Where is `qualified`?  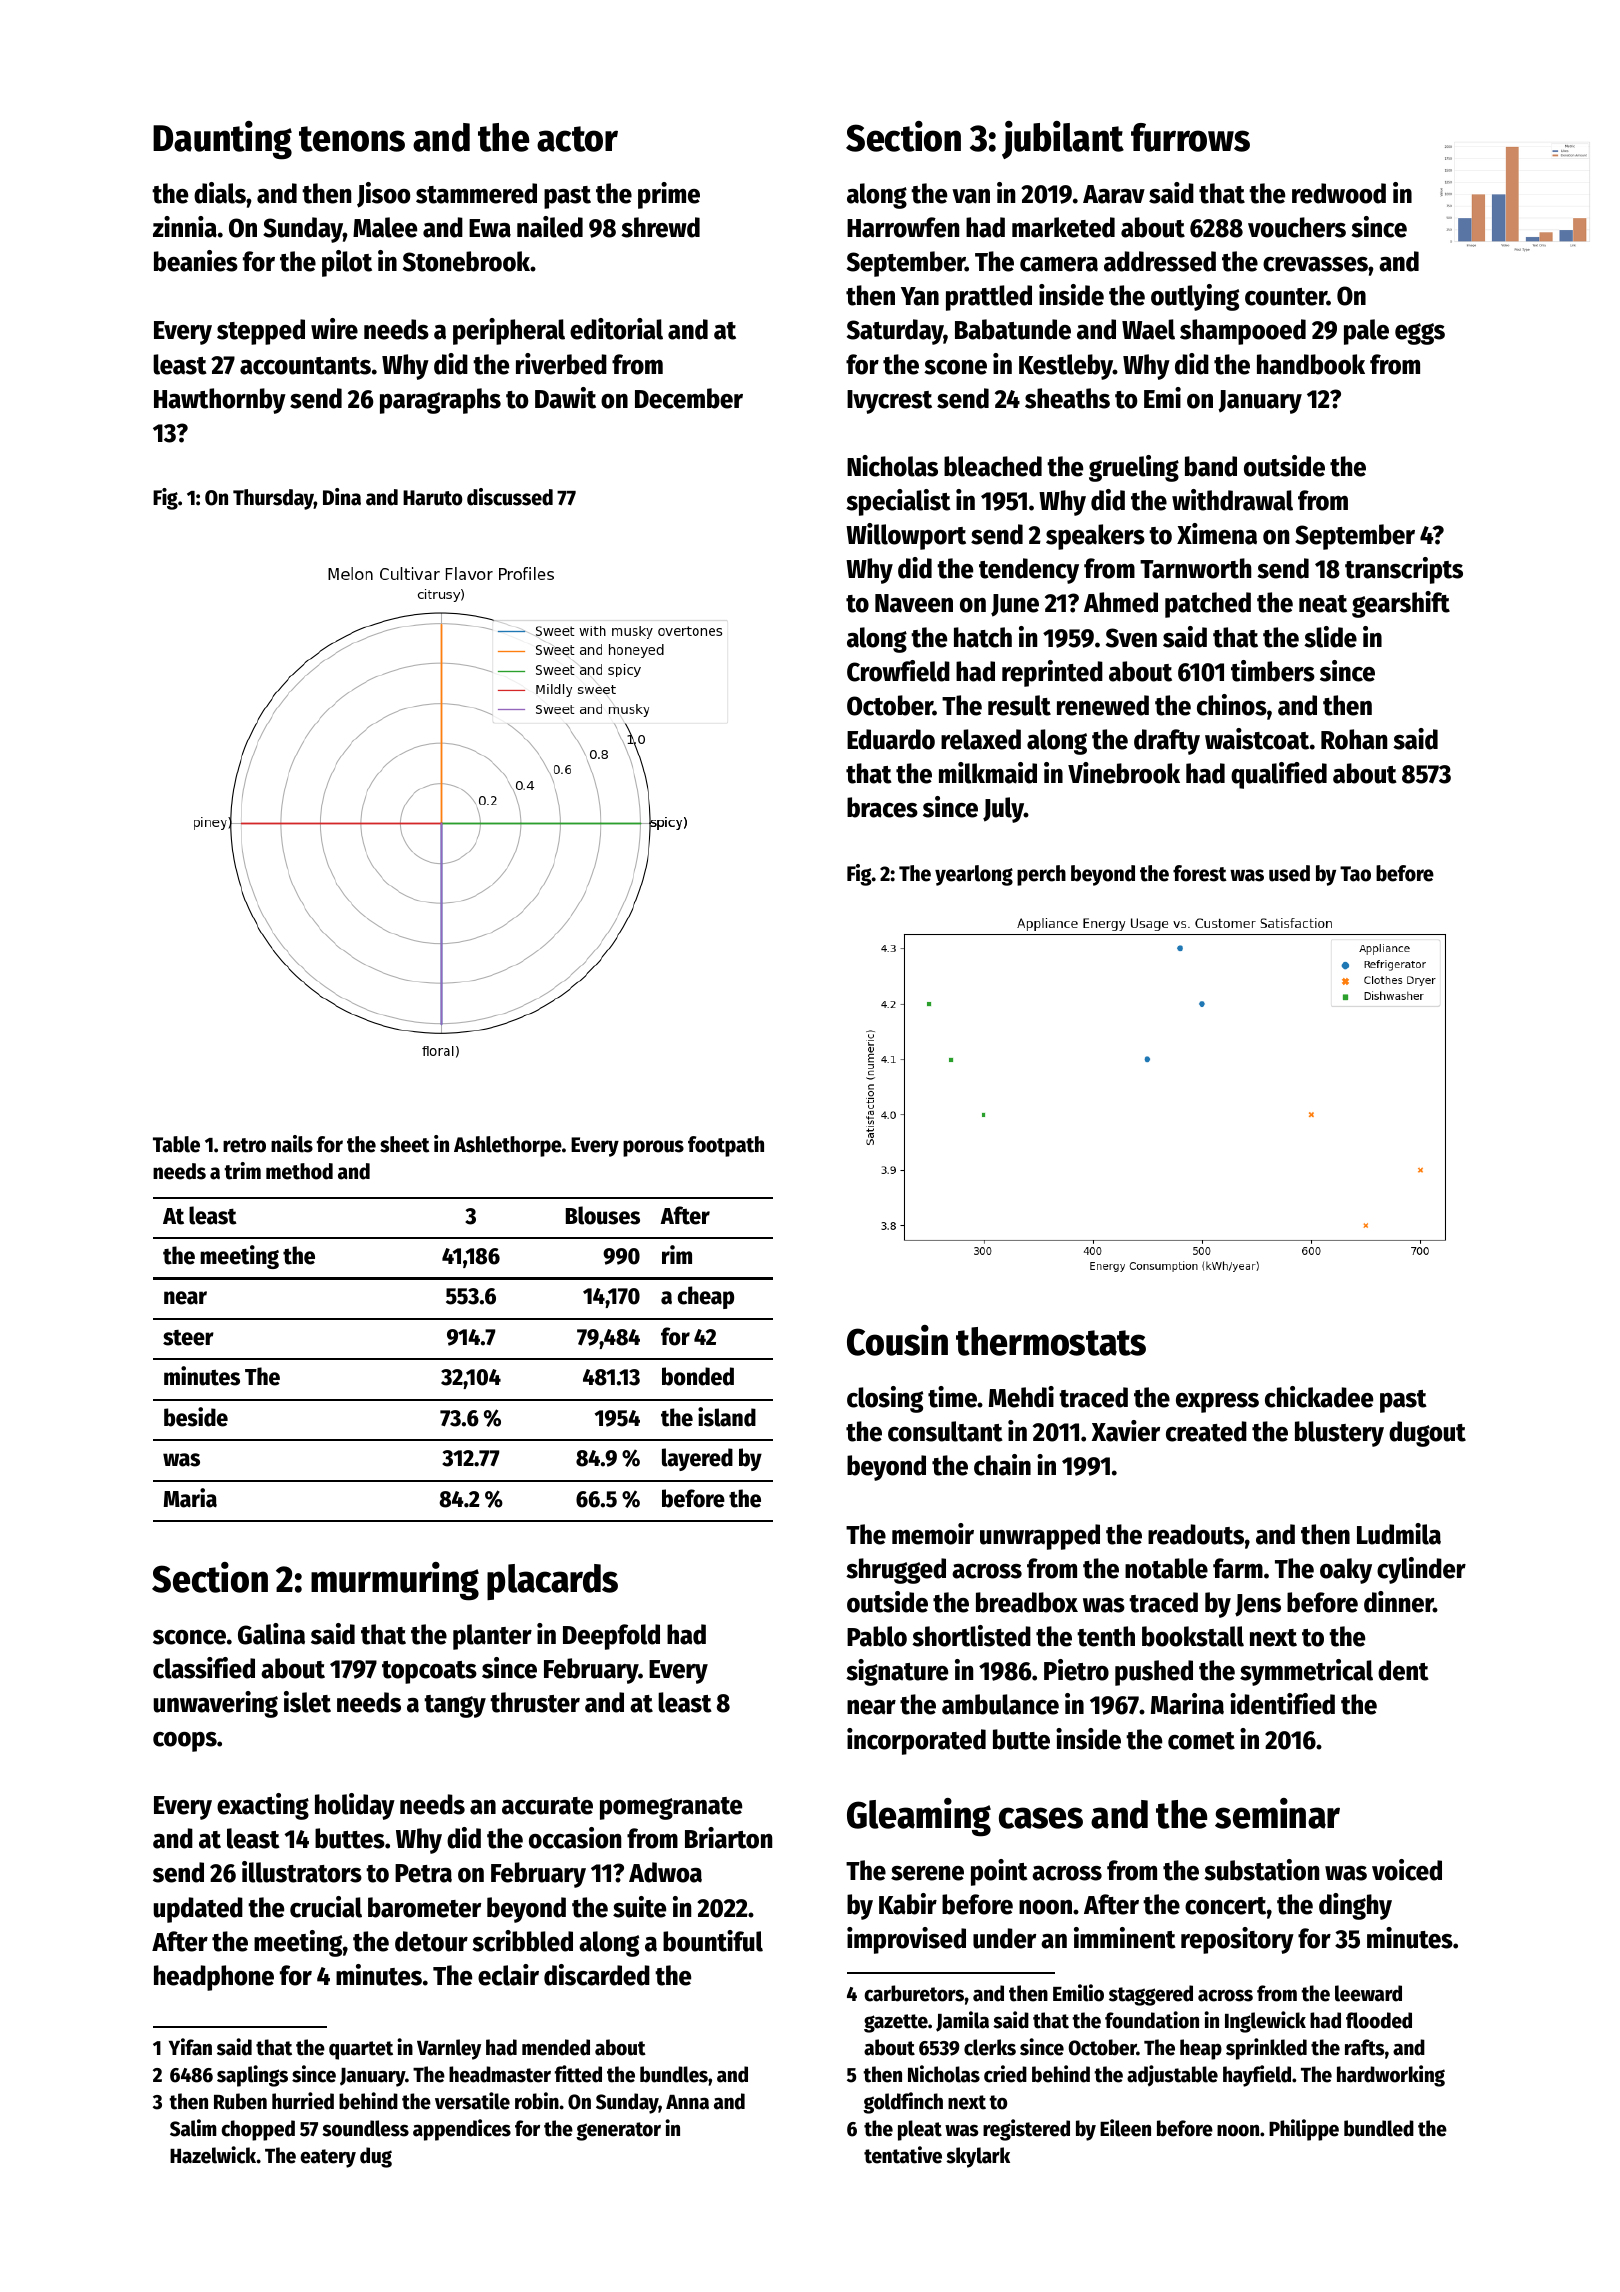 qualified is located at coordinates (1279, 775).
